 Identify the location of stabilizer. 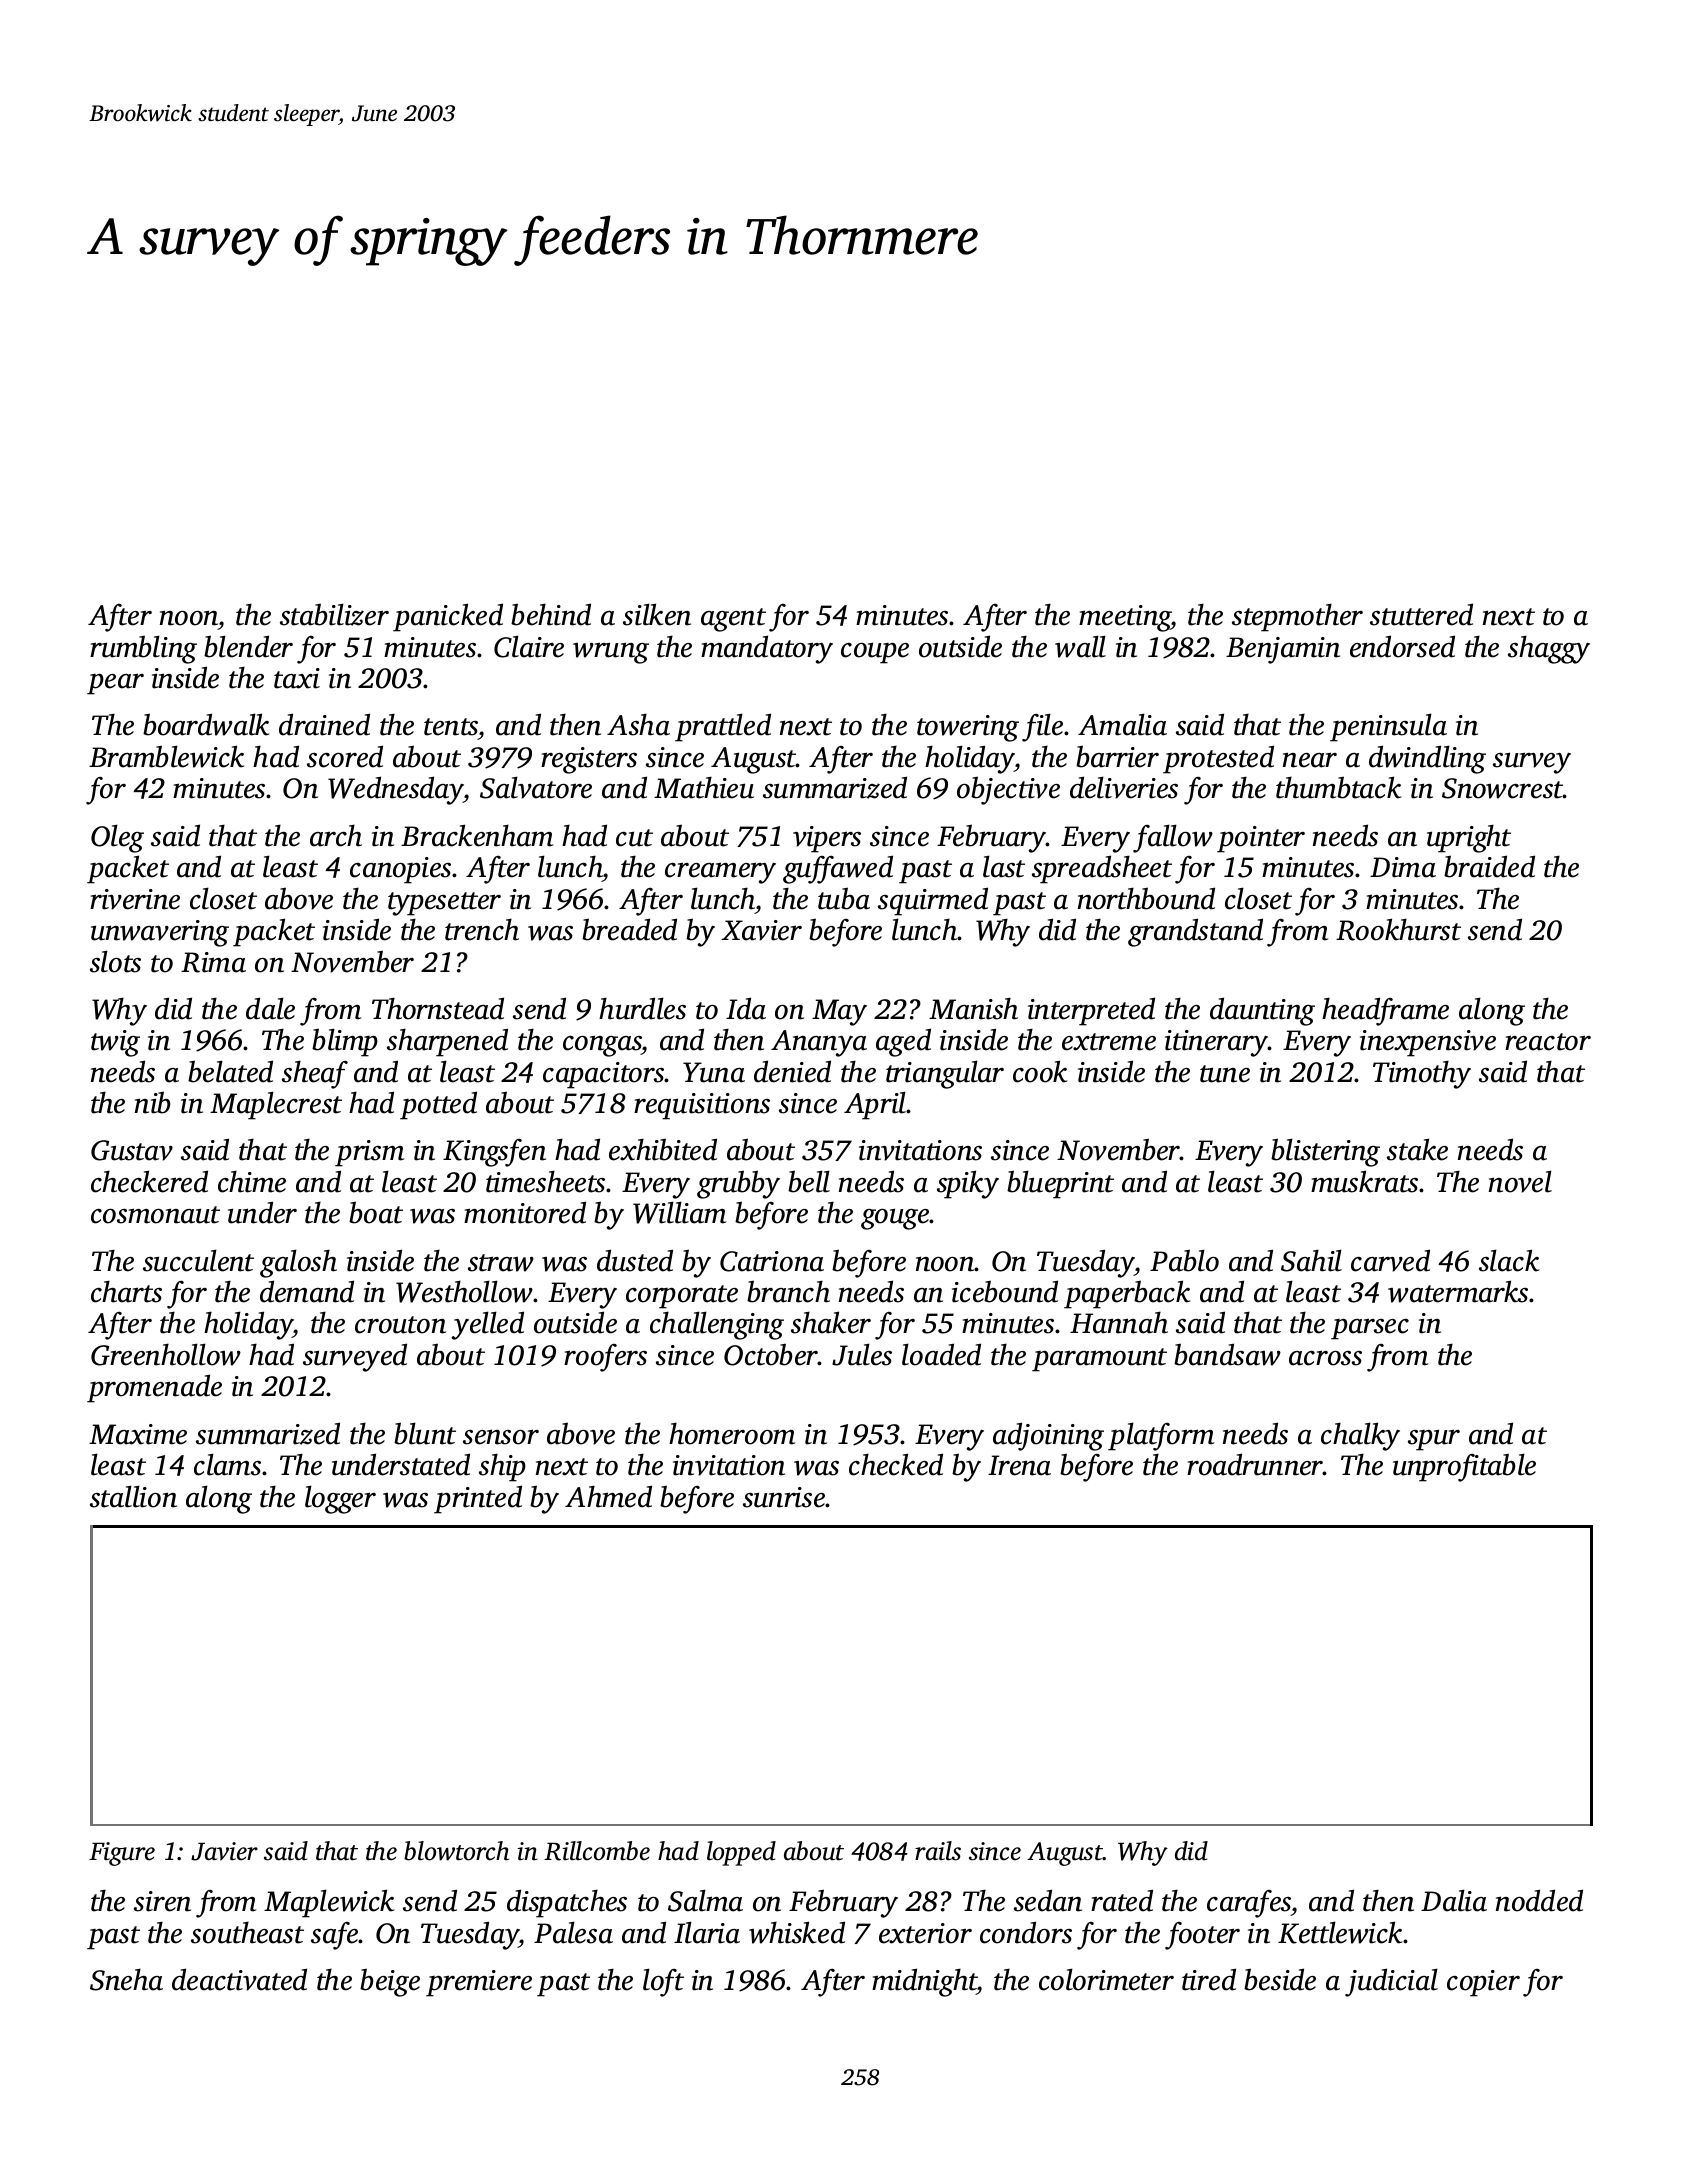
(334, 614).
